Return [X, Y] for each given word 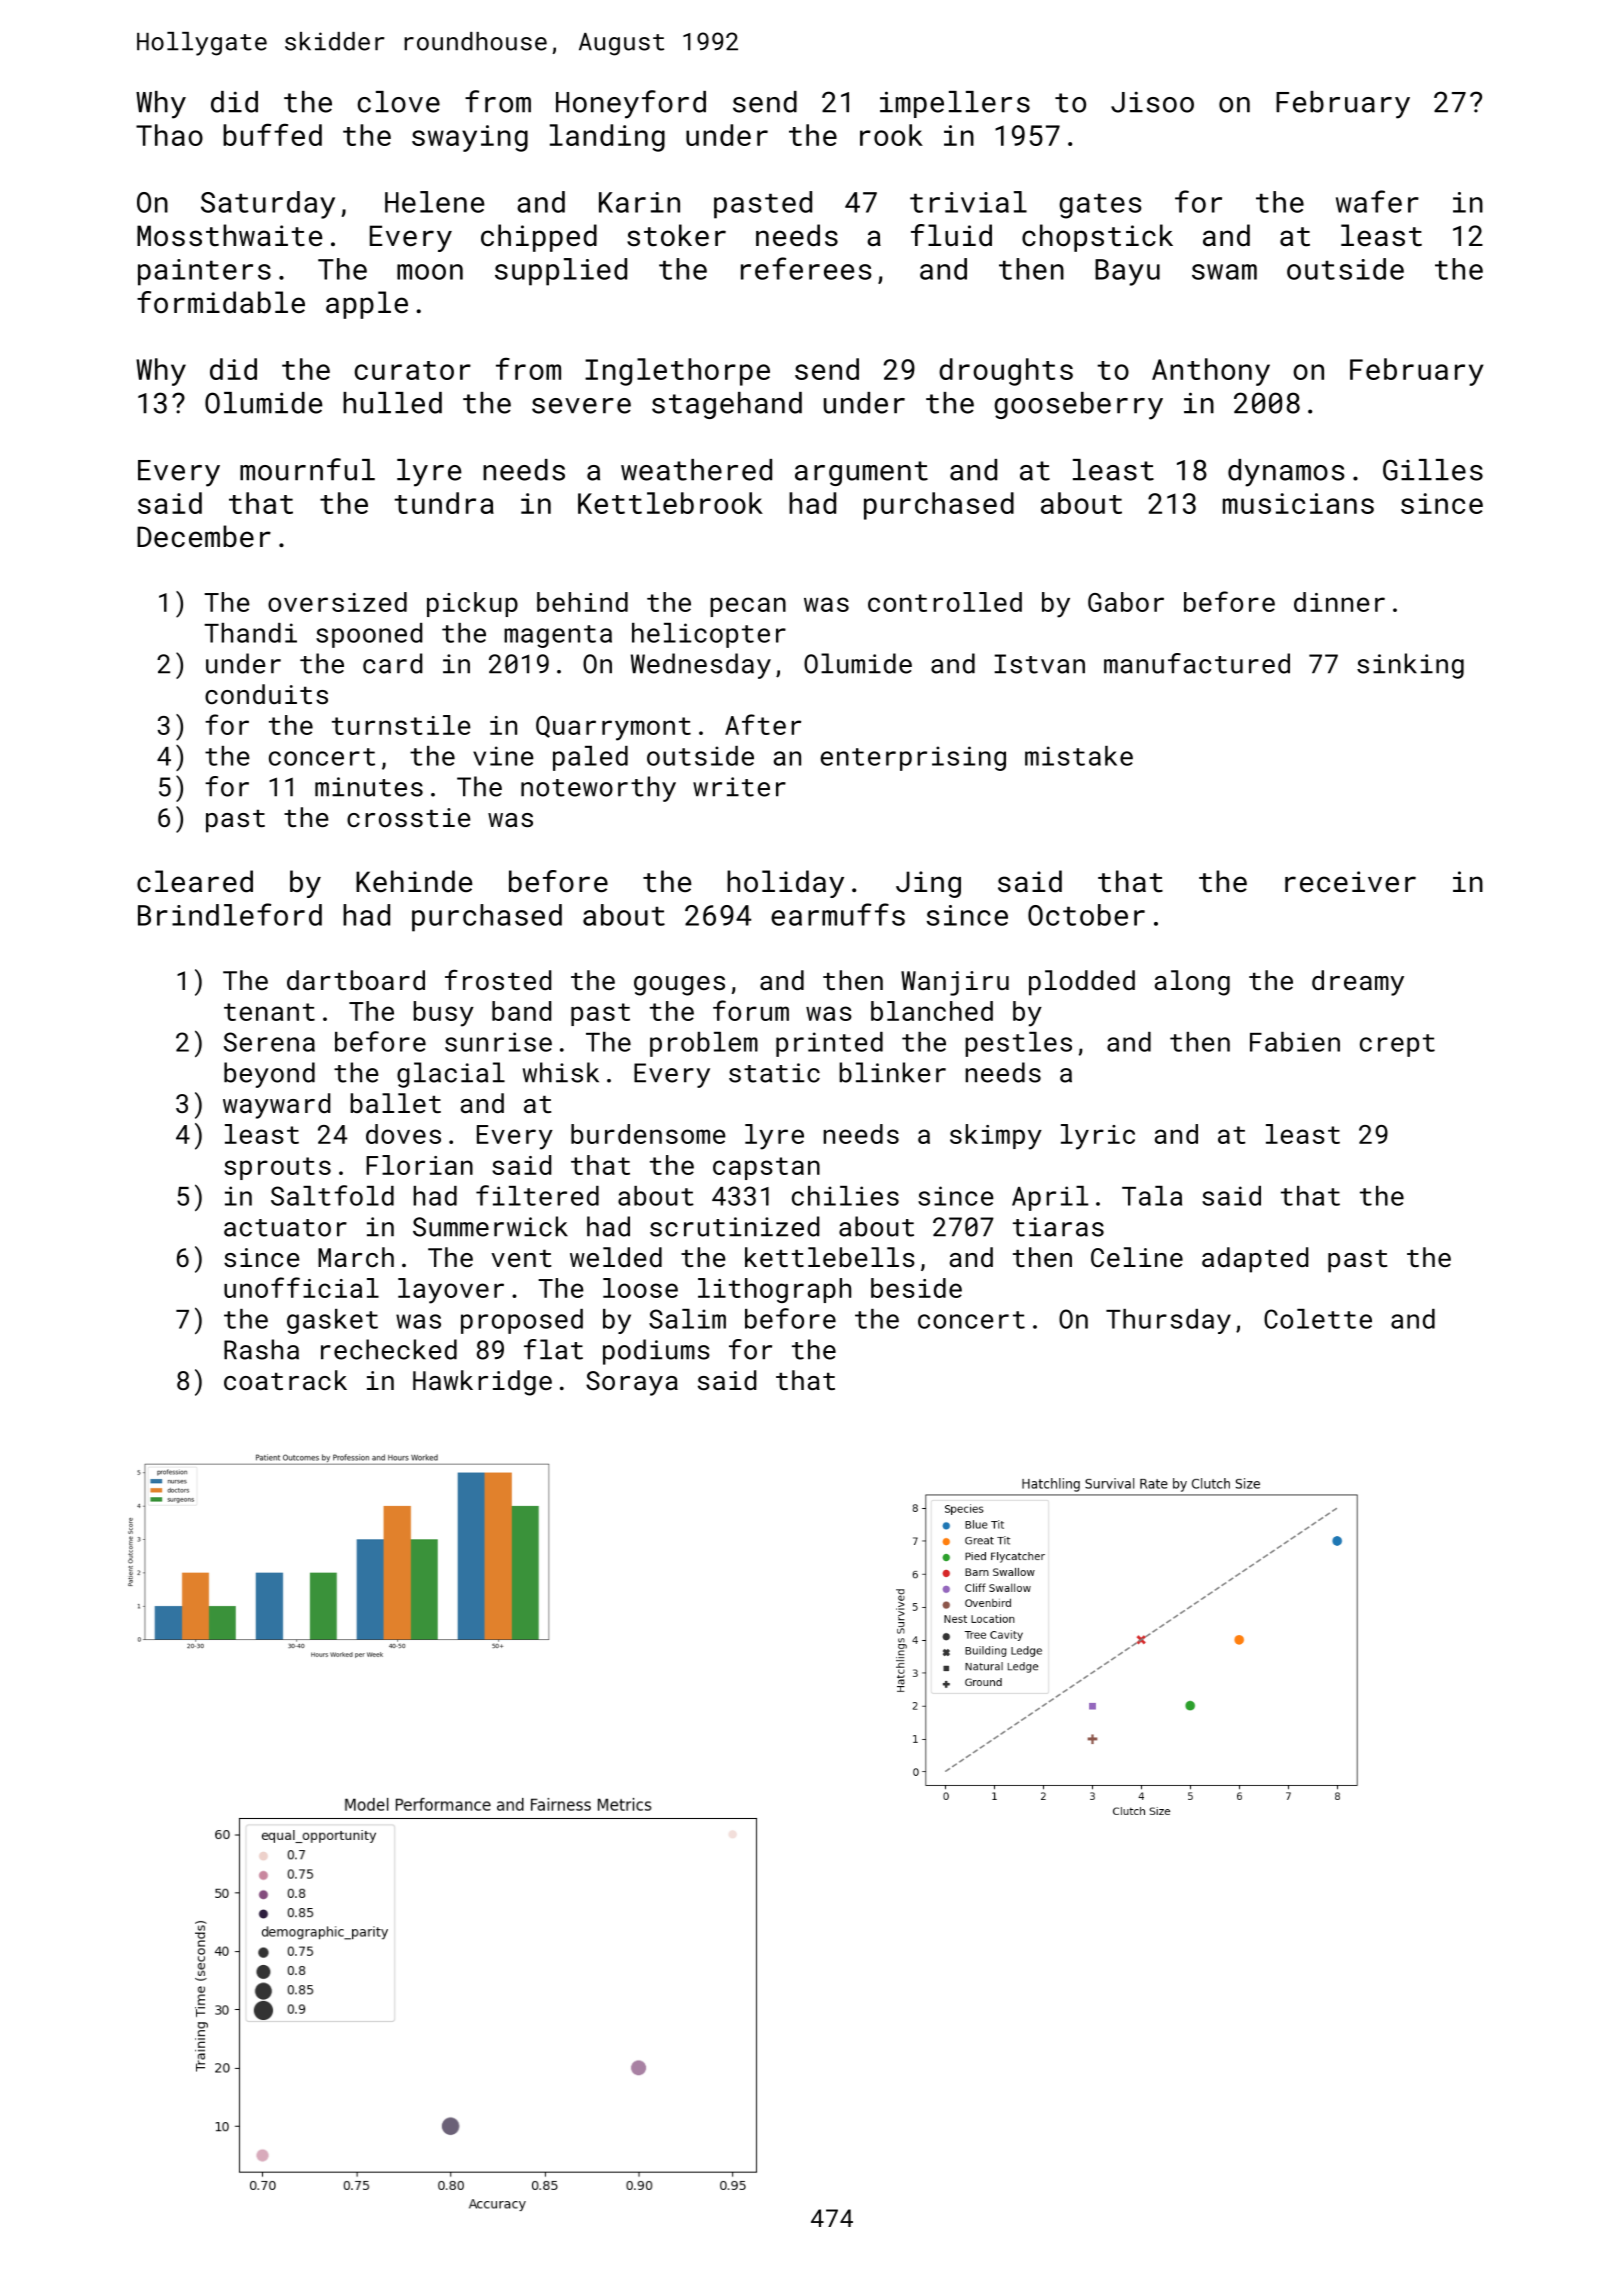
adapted [1255, 1260]
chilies [845, 1196]
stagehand [727, 405]
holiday [785, 884]
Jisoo [1152, 102]
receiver [1350, 882]
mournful [307, 469]
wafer [1377, 201]
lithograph [774, 1290]
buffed [272, 134]
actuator [285, 1228]
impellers [955, 104]
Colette [1318, 1319]
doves [403, 1134]
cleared [195, 881]
